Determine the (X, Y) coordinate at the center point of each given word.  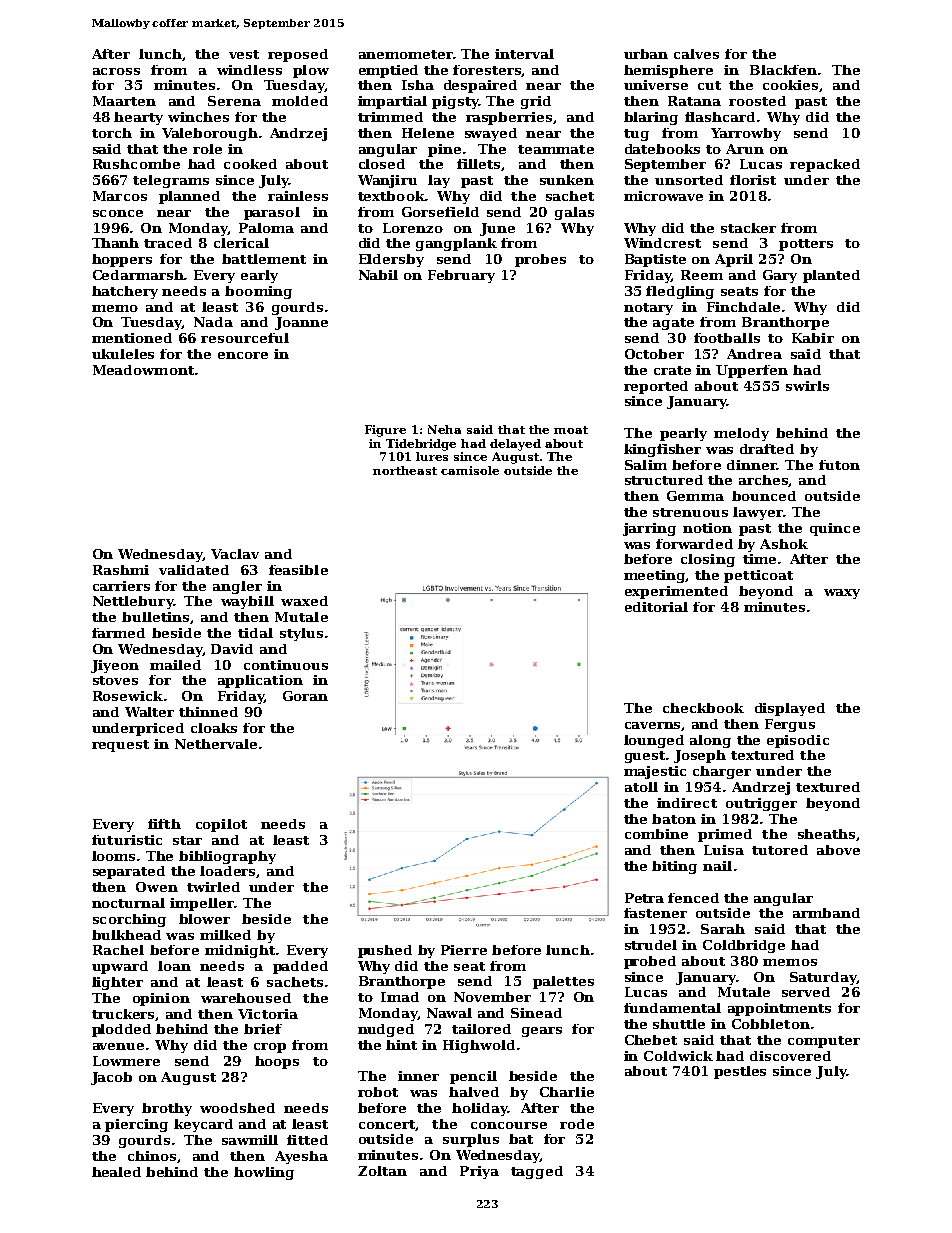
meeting (655, 576)
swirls (807, 386)
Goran (305, 696)
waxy (842, 594)
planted (831, 276)
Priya (479, 1172)
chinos (152, 1156)
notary (648, 309)
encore (243, 355)
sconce (118, 213)
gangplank (456, 244)
